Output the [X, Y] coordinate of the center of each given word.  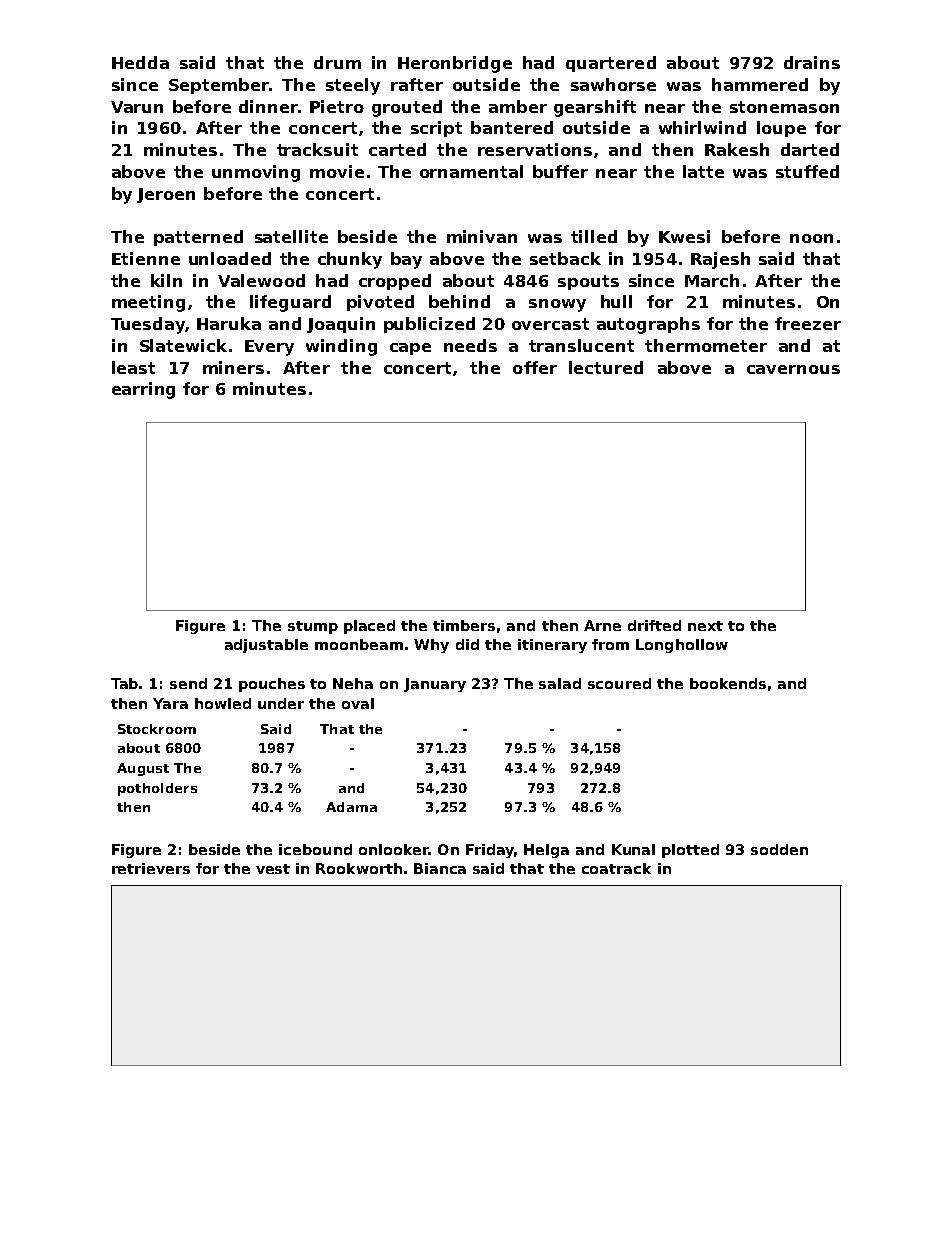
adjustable [266, 646]
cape [410, 349]
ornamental [471, 171]
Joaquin [341, 325]
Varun [137, 107]
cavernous [793, 369]
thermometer [706, 345]
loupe [781, 129]
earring [143, 390]
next [705, 626]
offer [535, 367]
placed [369, 627]
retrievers [151, 868]
